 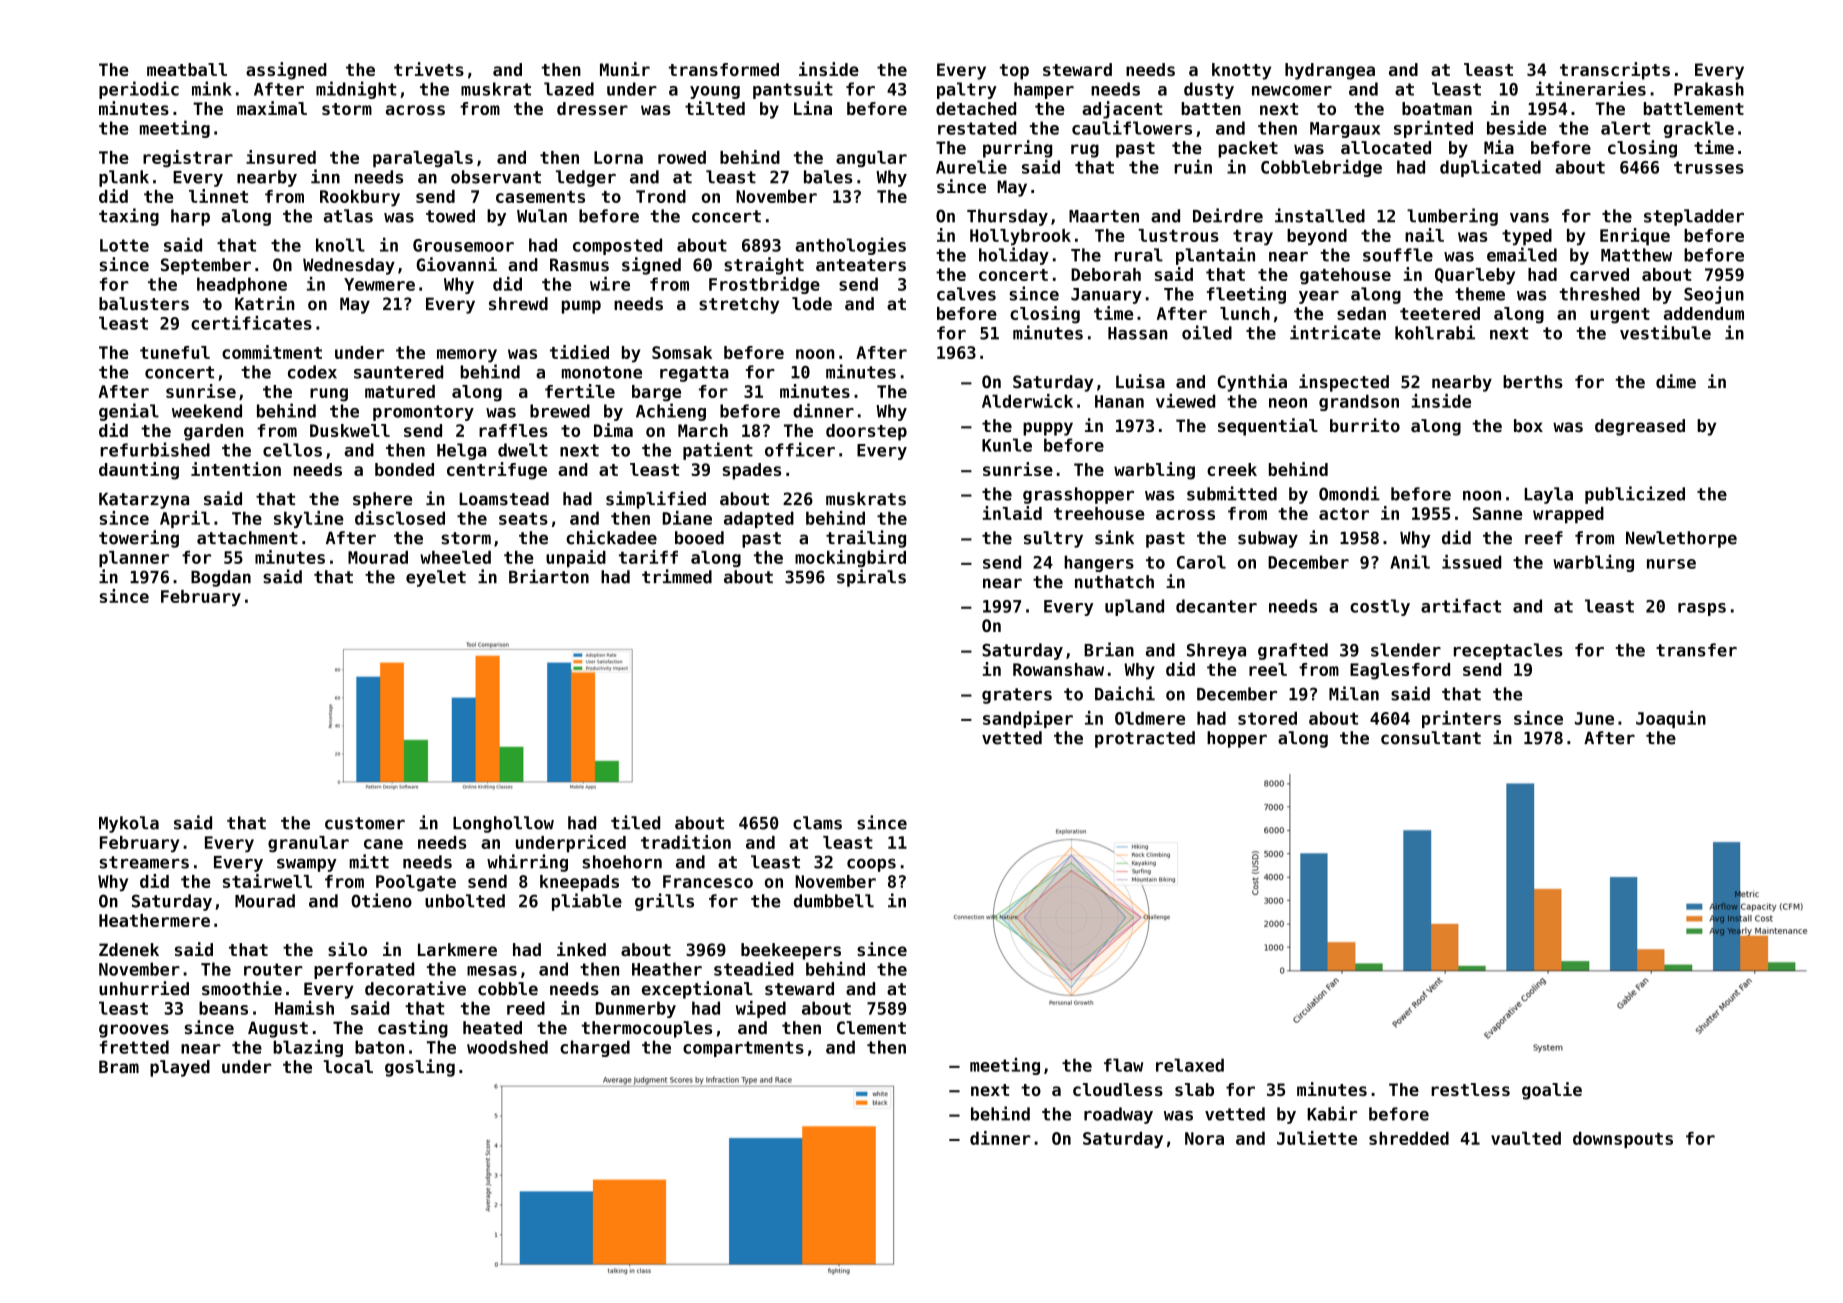 What do you see at coordinates (1635, 495) in the page?
I see `publicized` at bounding box center [1635, 495].
